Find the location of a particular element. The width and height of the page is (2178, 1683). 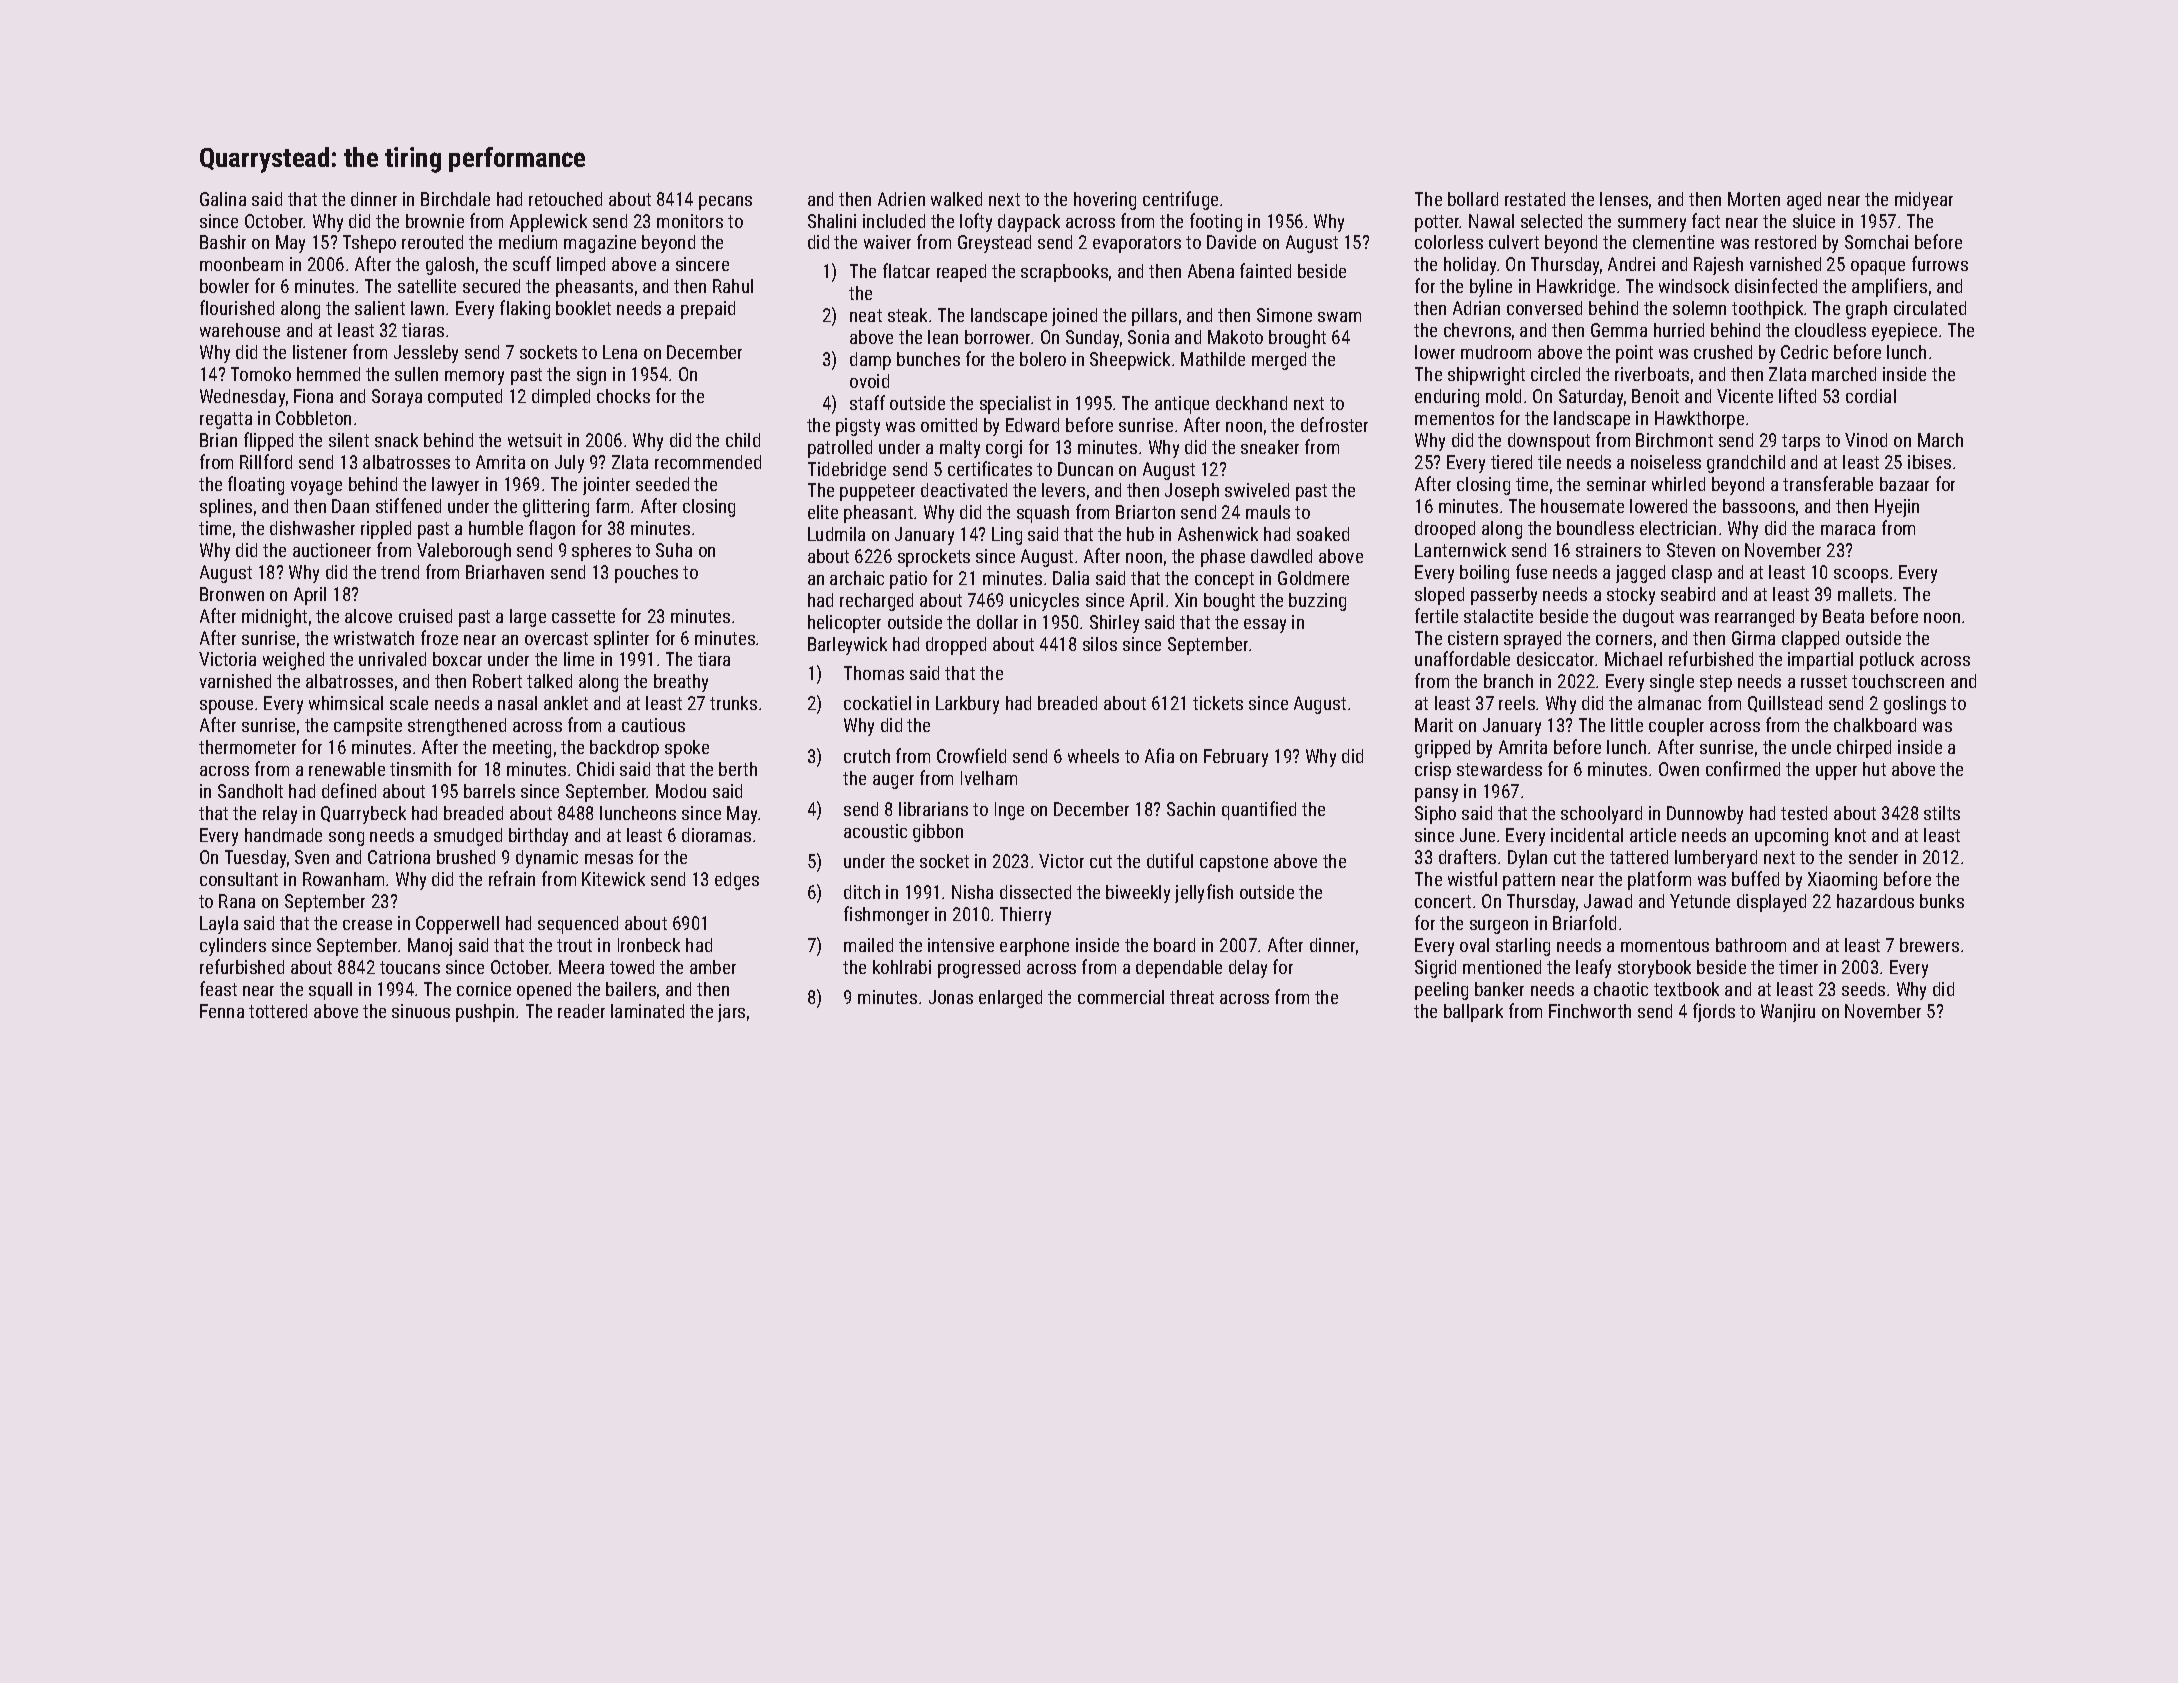

Thomas is located at coordinates (874, 673).
